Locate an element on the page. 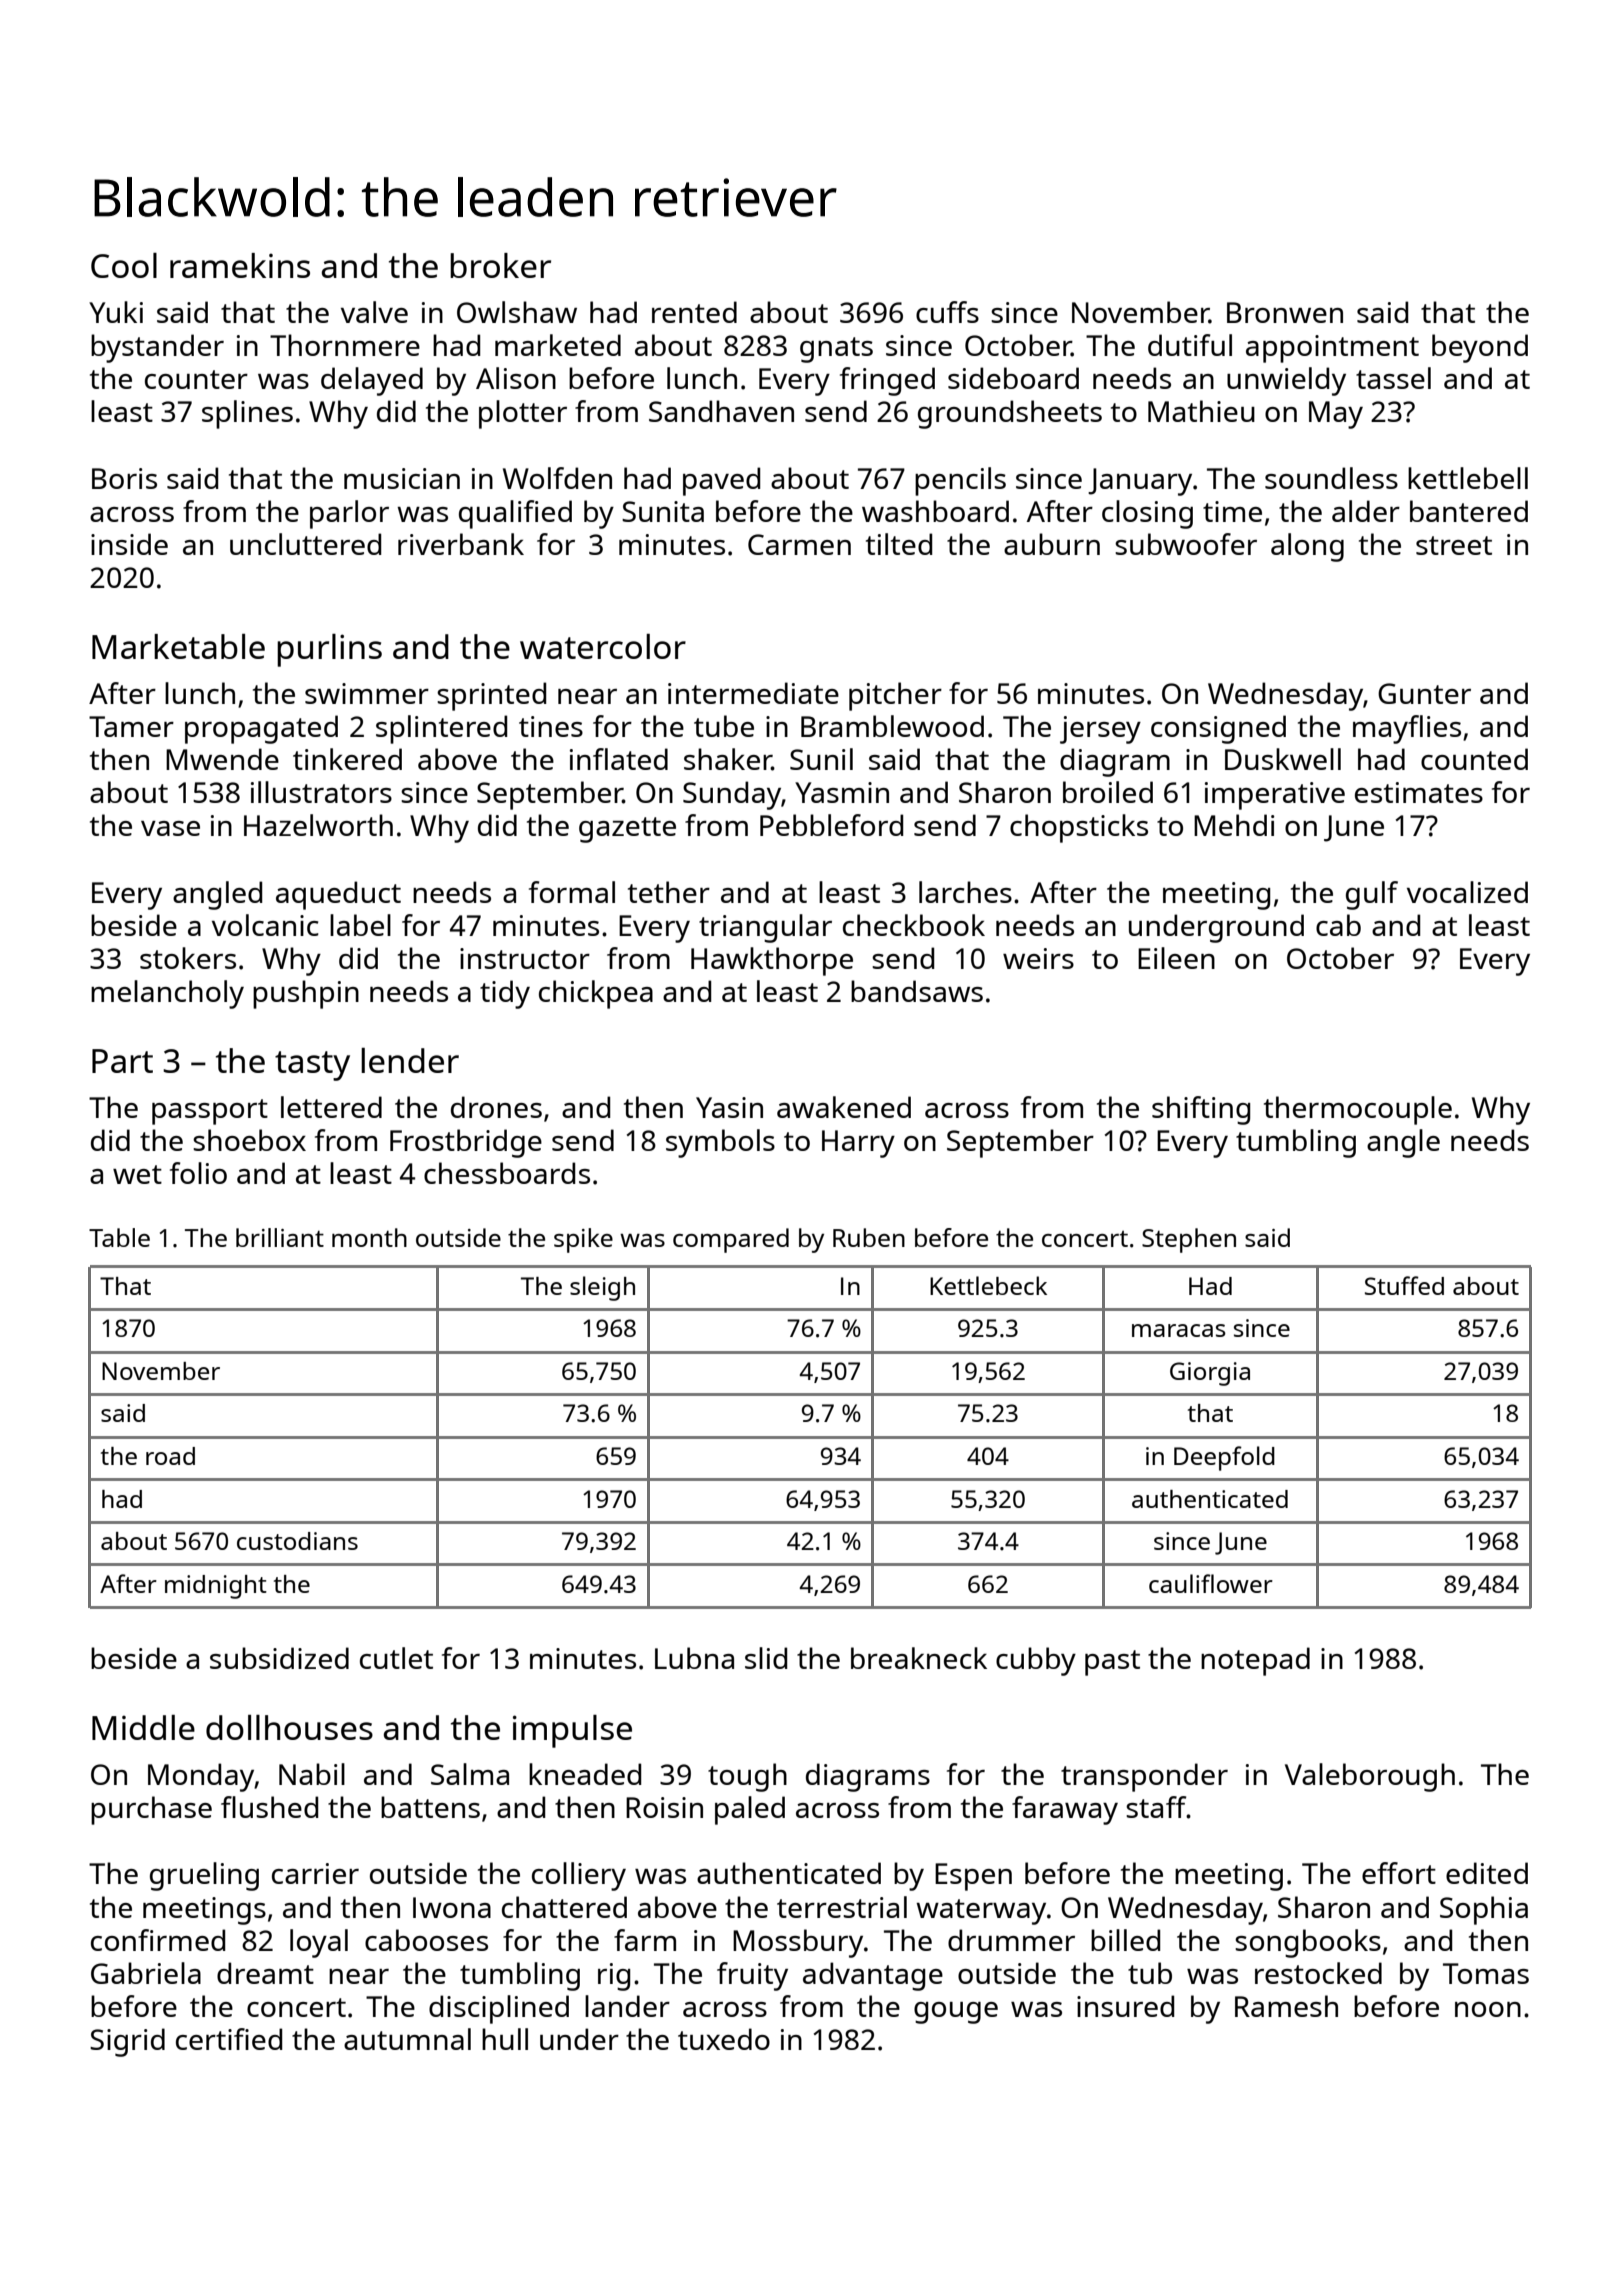 This document has width=1620, height=2292. symbols is located at coordinates (720, 1143).
